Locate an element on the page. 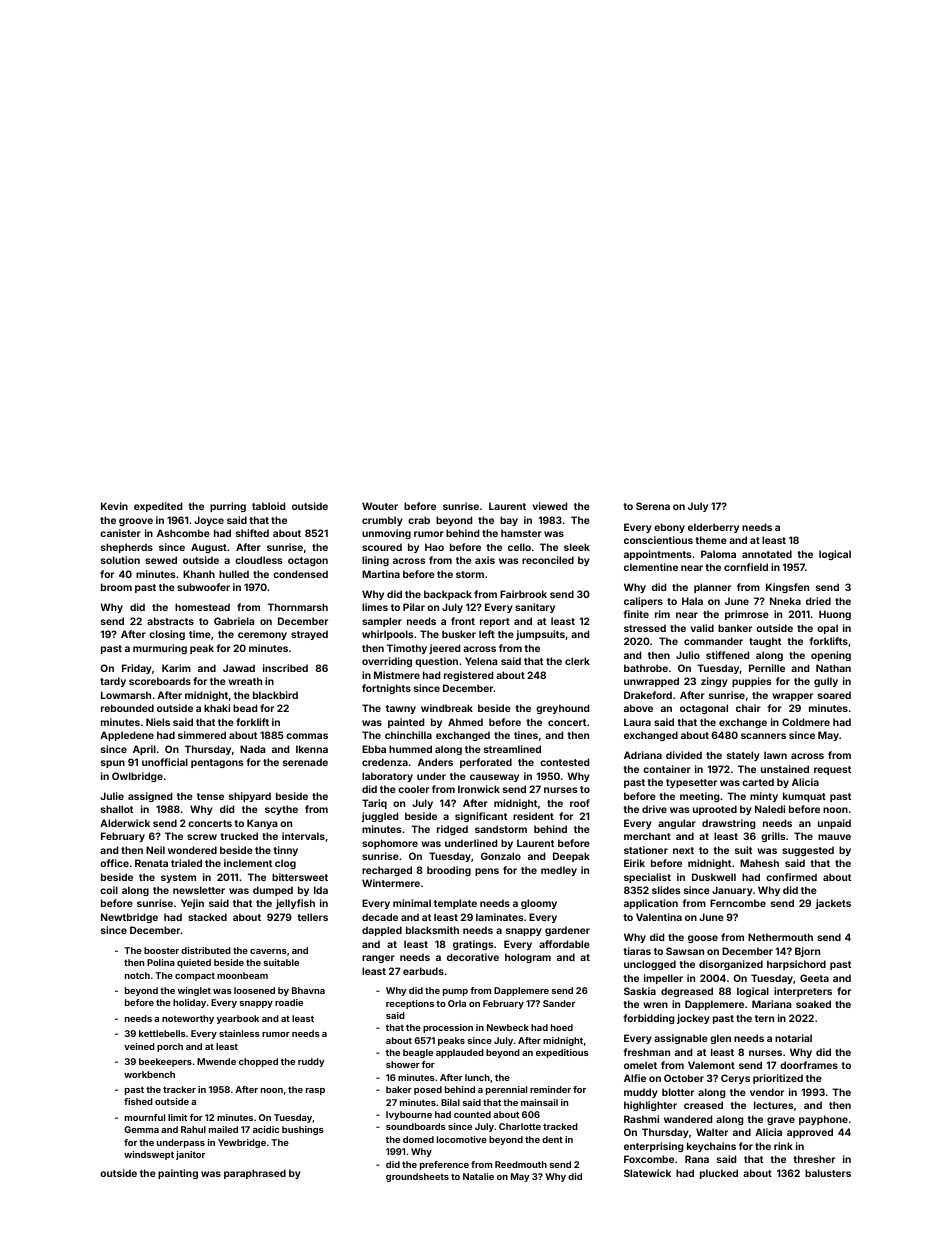 Image resolution: width=952 pixels, height=1233 pixels. tiaras is located at coordinates (637, 951).
